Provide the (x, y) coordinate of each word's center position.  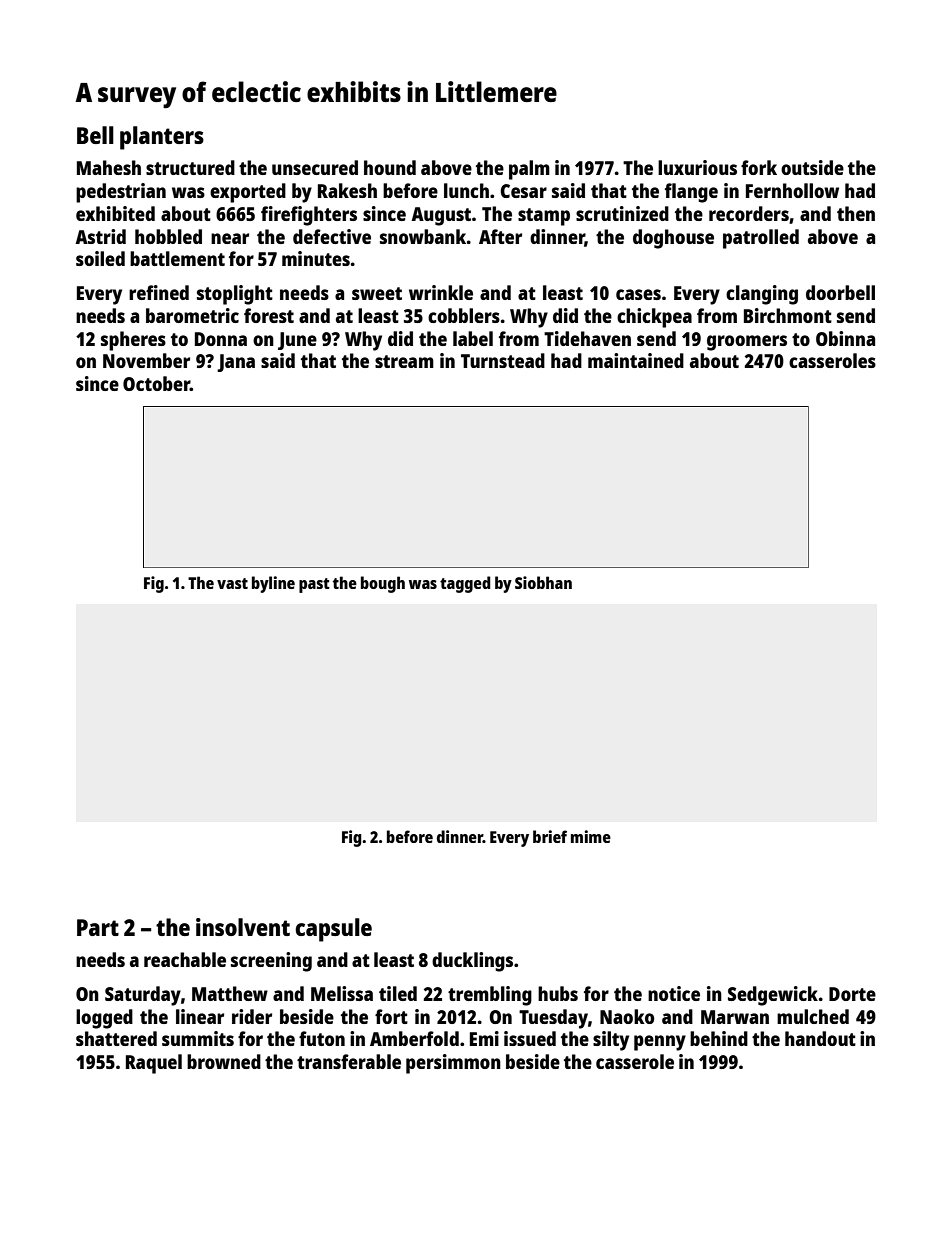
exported (248, 193)
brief (550, 836)
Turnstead (503, 360)
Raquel (154, 1064)
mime (591, 836)
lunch (466, 190)
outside (812, 167)
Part (98, 927)
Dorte (852, 994)
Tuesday (553, 1019)
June (297, 341)
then (856, 213)
